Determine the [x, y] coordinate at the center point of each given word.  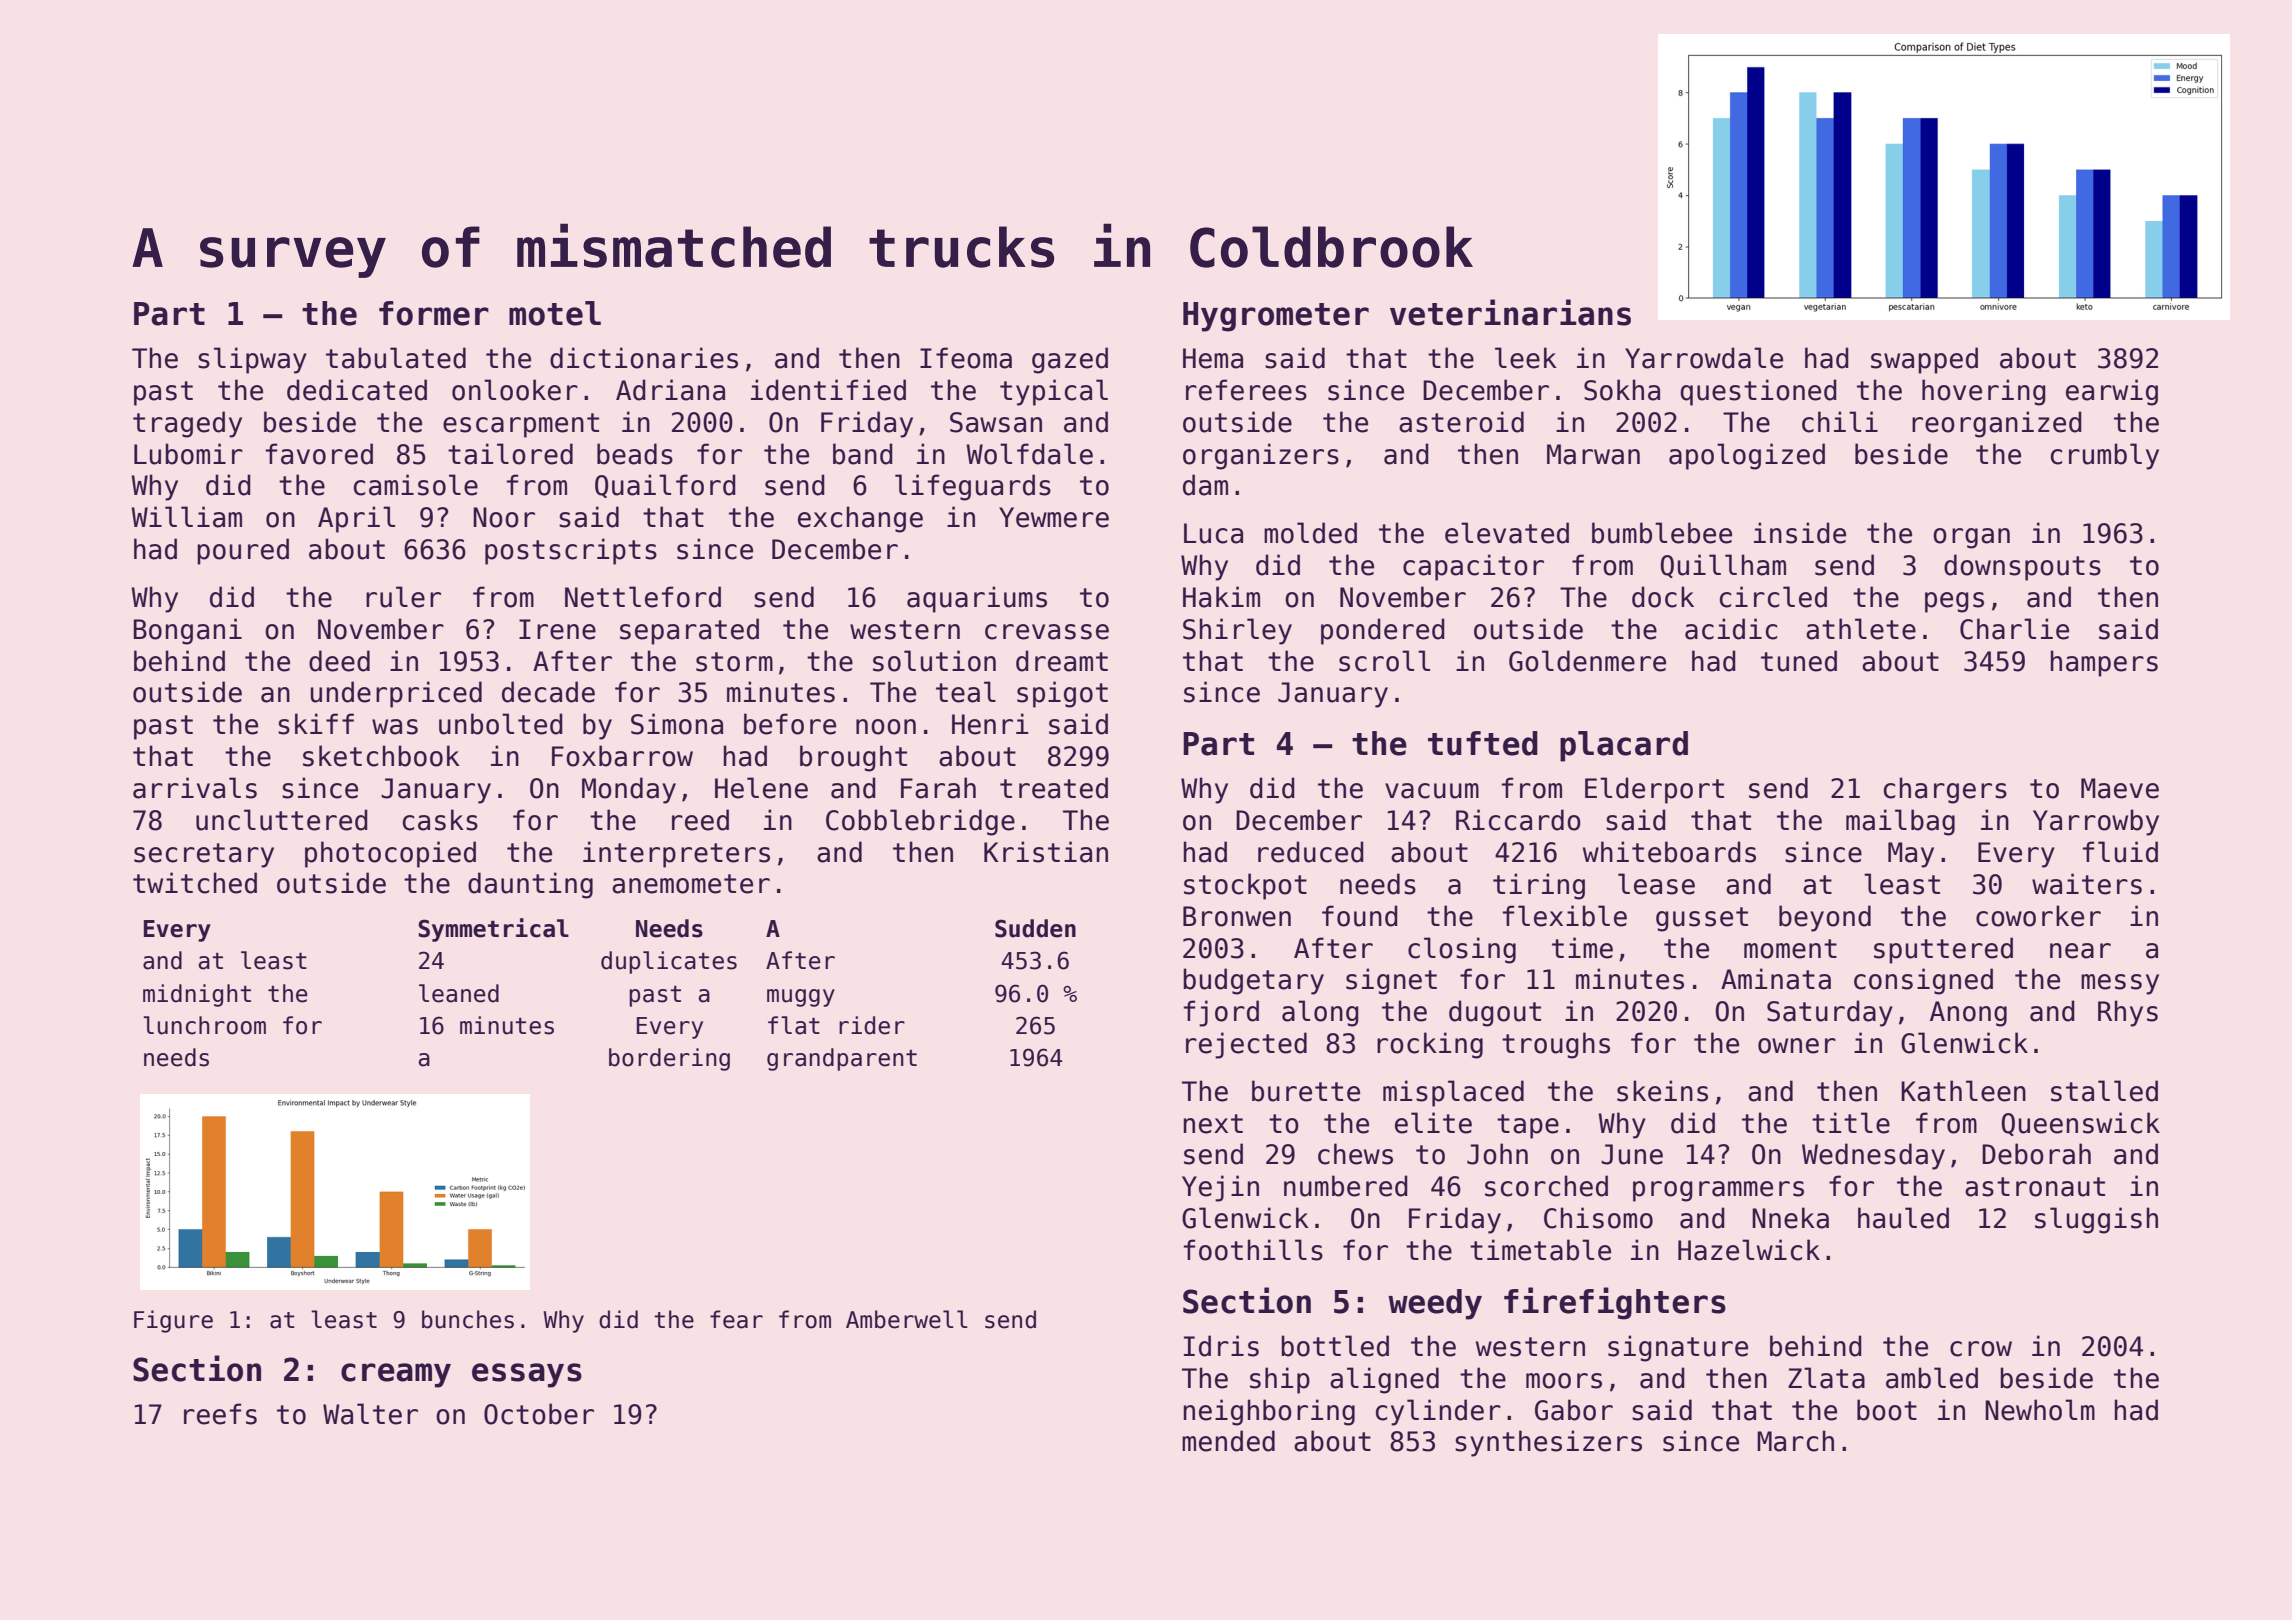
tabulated [396, 358]
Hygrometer [1276, 317]
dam [1205, 485]
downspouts [2022, 567]
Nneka [1790, 1218]
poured [243, 551]
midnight [197, 995]
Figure [173, 1321]
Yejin [1220, 1188]
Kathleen [1963, 1091]
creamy [396, 1375]
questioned [1758, 392]
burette [1306, 1091]
